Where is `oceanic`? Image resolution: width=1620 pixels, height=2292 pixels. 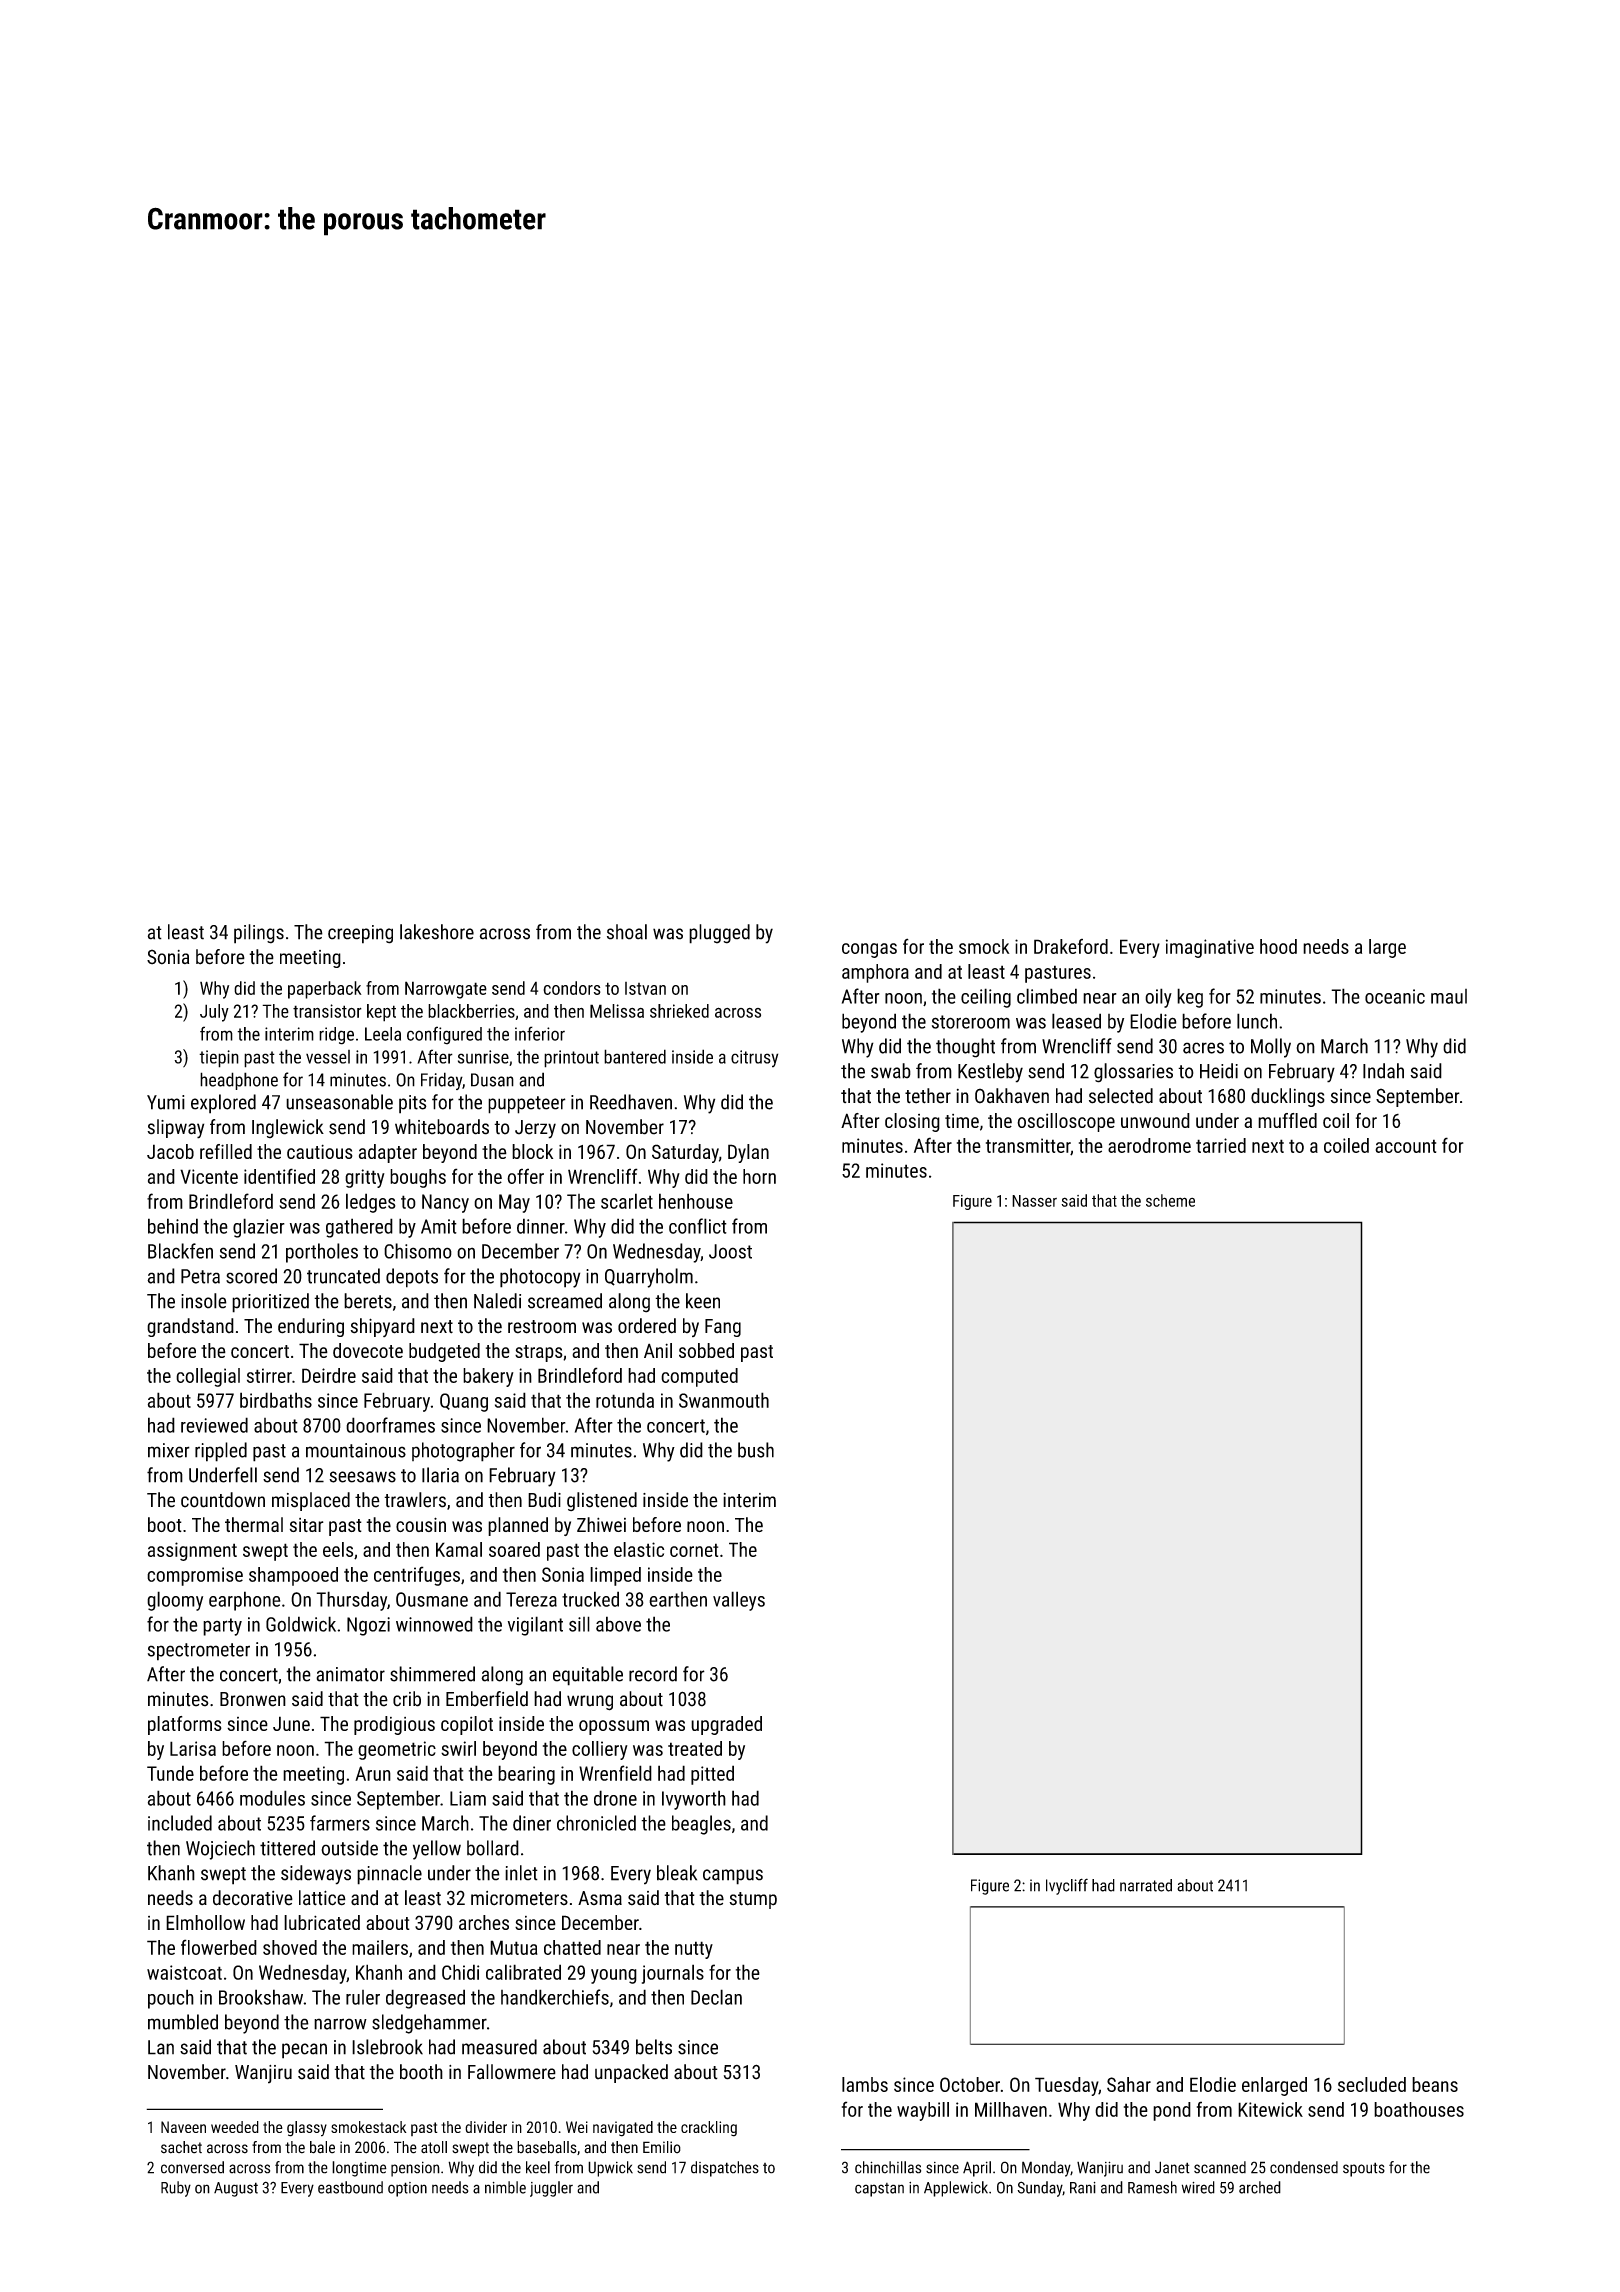
oceanic is located at coordinates (1395, 996).
